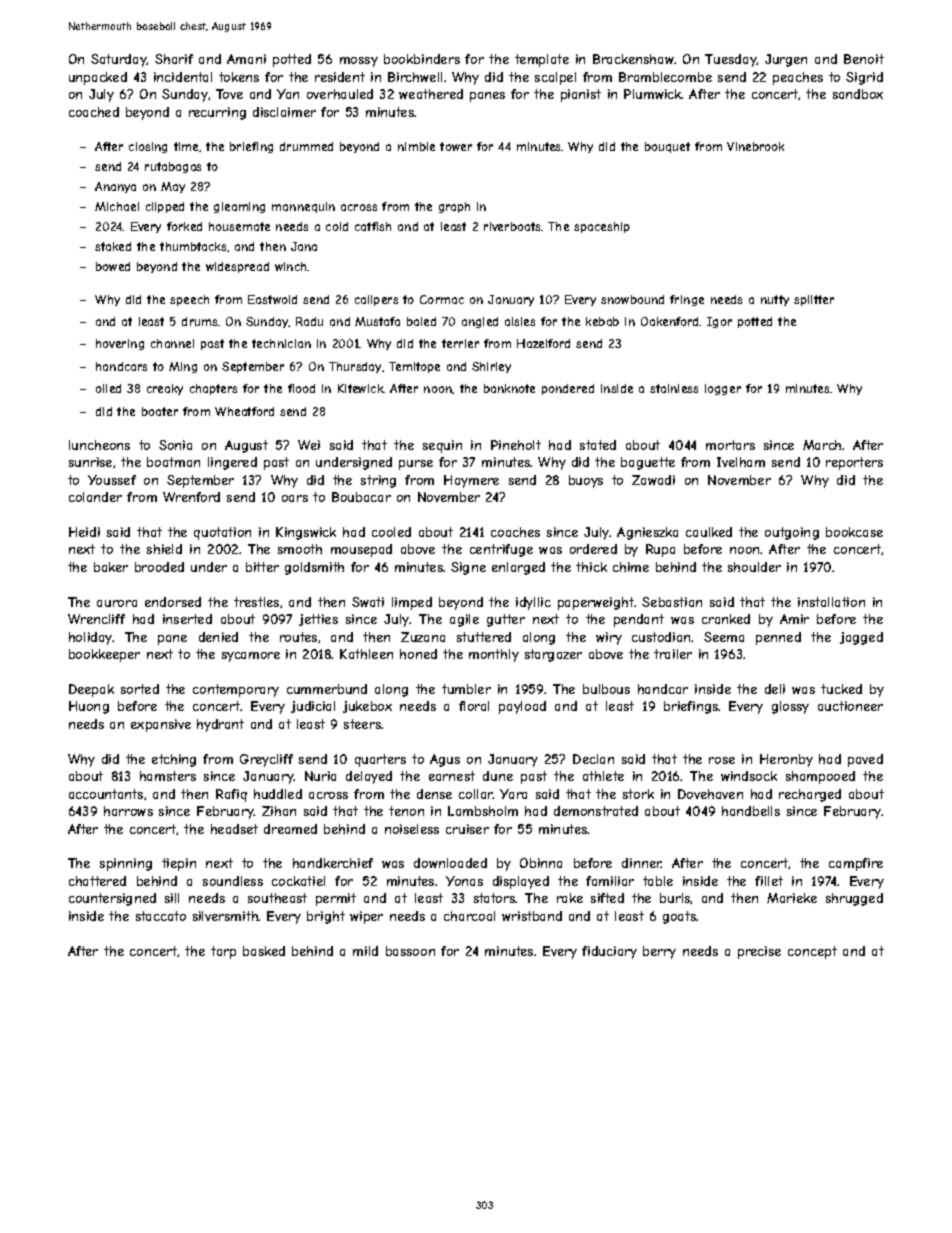  Describe the element at coordinates (97, 881) in the screenshot. I see `chattered` at that location.
